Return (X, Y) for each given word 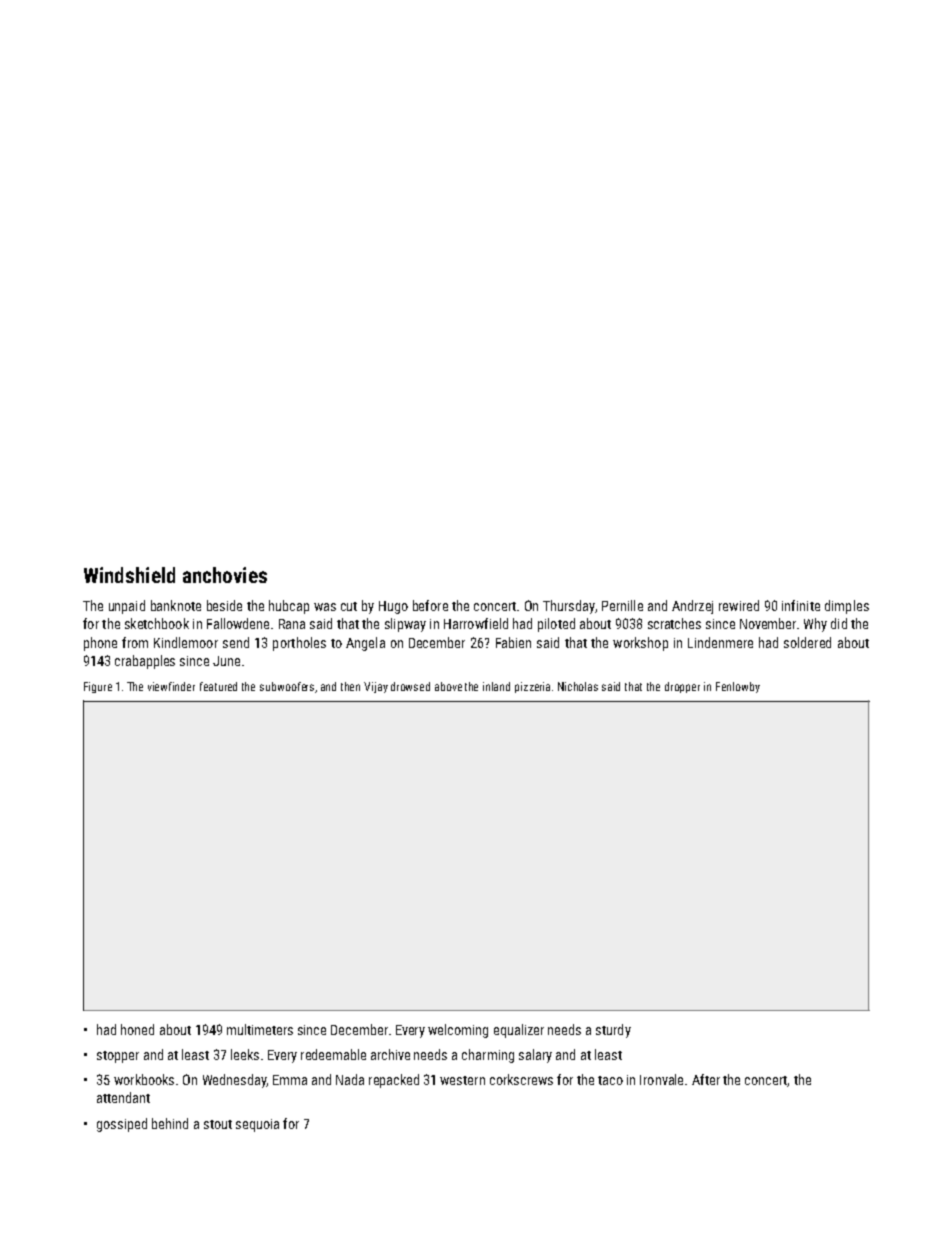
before (430, 605)
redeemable (333, 1054)
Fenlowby (738, 687)
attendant (123, 1097)
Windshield (129, 575)
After (706, 1079)
